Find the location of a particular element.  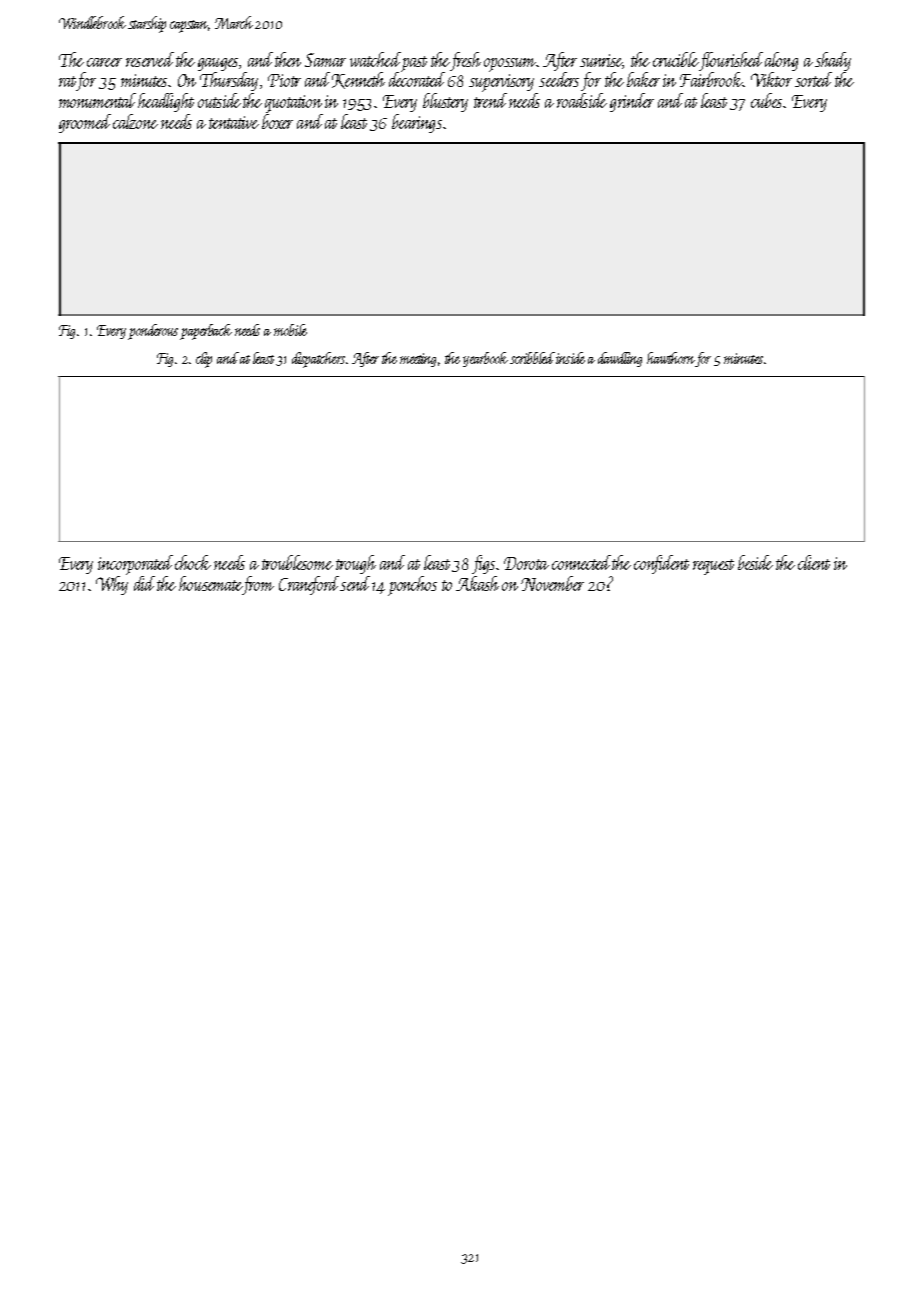

hawthorn is located at coordinates (671, 358).
